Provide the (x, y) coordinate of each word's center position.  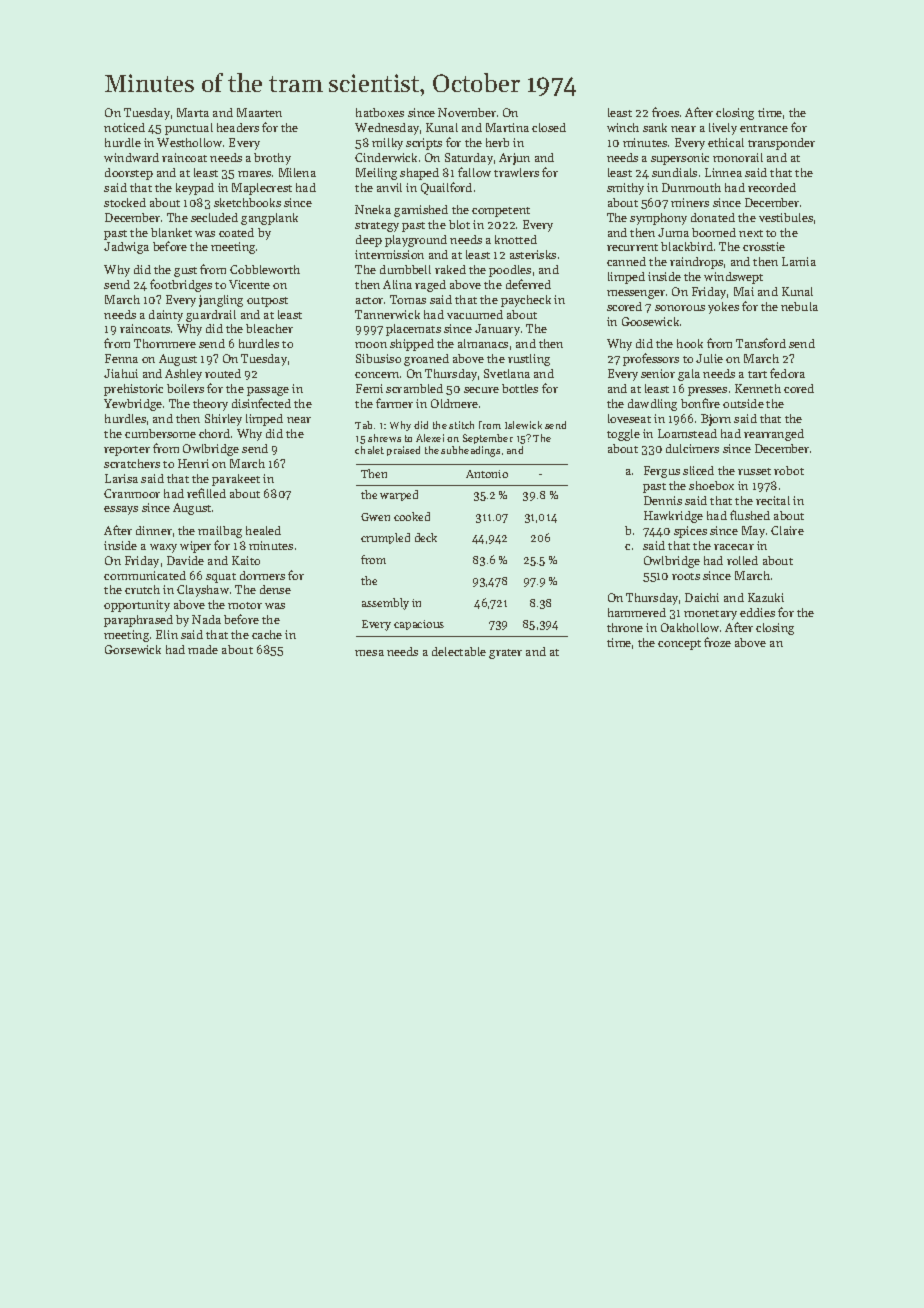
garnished (421, 211)
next (751, 233)
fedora (787, 373)
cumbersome (160, 433)
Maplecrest (262, 189)
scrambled (414, 388)
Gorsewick (133, 649)
